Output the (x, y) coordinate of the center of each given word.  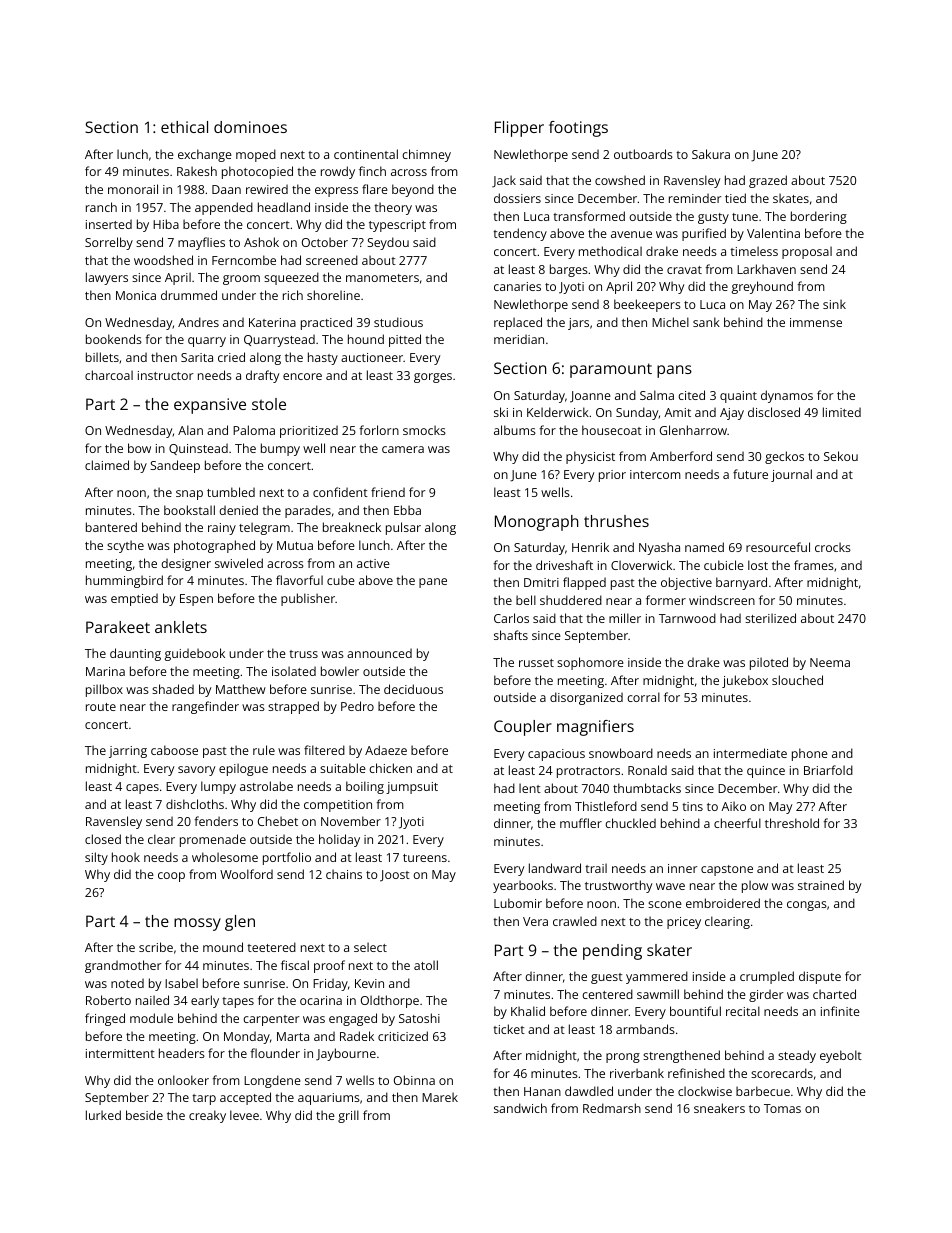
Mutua (295, 545)
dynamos (787, 396)
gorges (433, 378)
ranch (101, 207)
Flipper (519, 129)
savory (196, 771)
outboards (643, 154)
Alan (190, 430)
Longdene (272, 1081)
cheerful (737, 823)
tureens (425, 858)
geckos (784, 457)
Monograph (536, 523)
